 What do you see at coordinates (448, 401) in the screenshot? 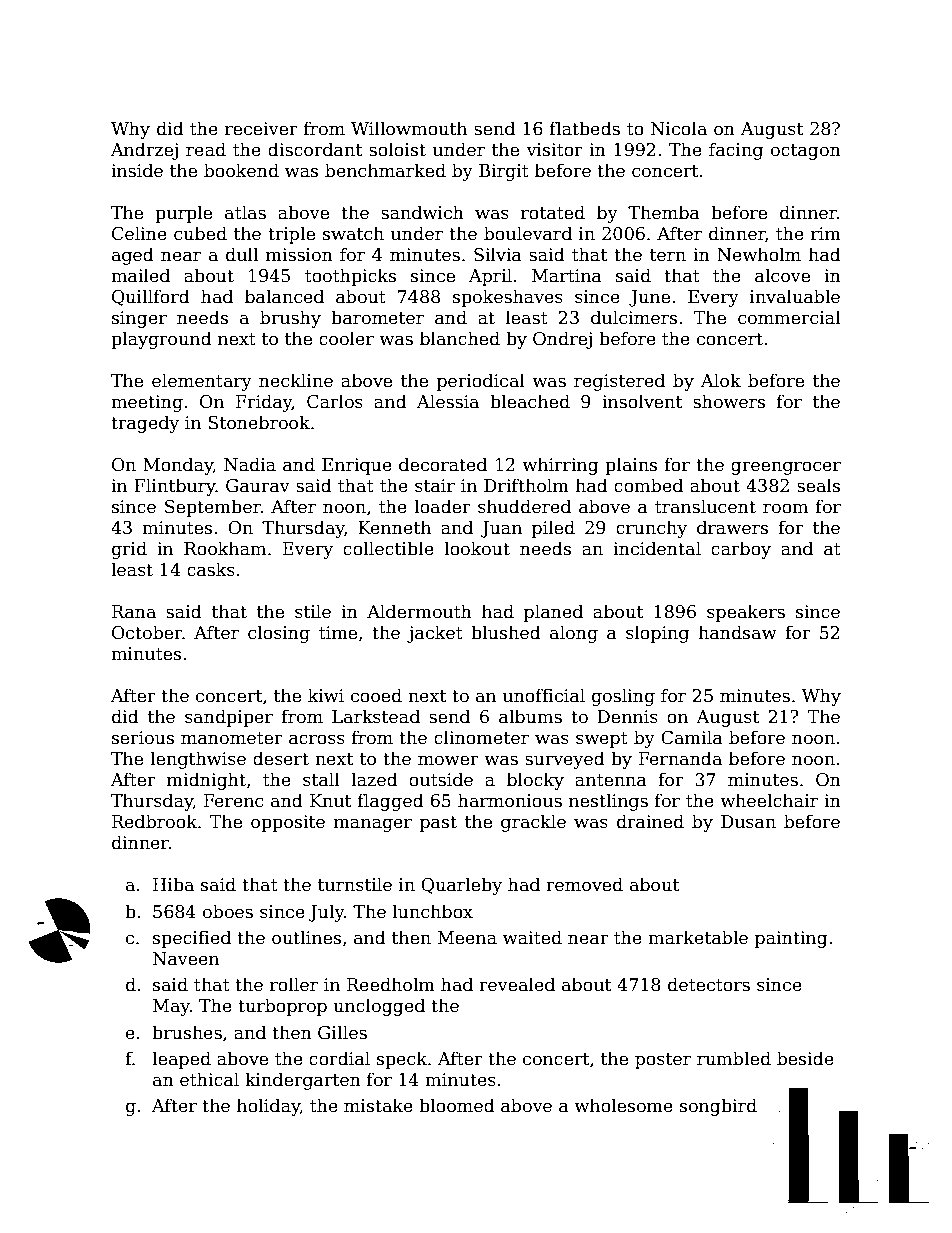
I see `Alessia` at bounding box center [448, 401].
